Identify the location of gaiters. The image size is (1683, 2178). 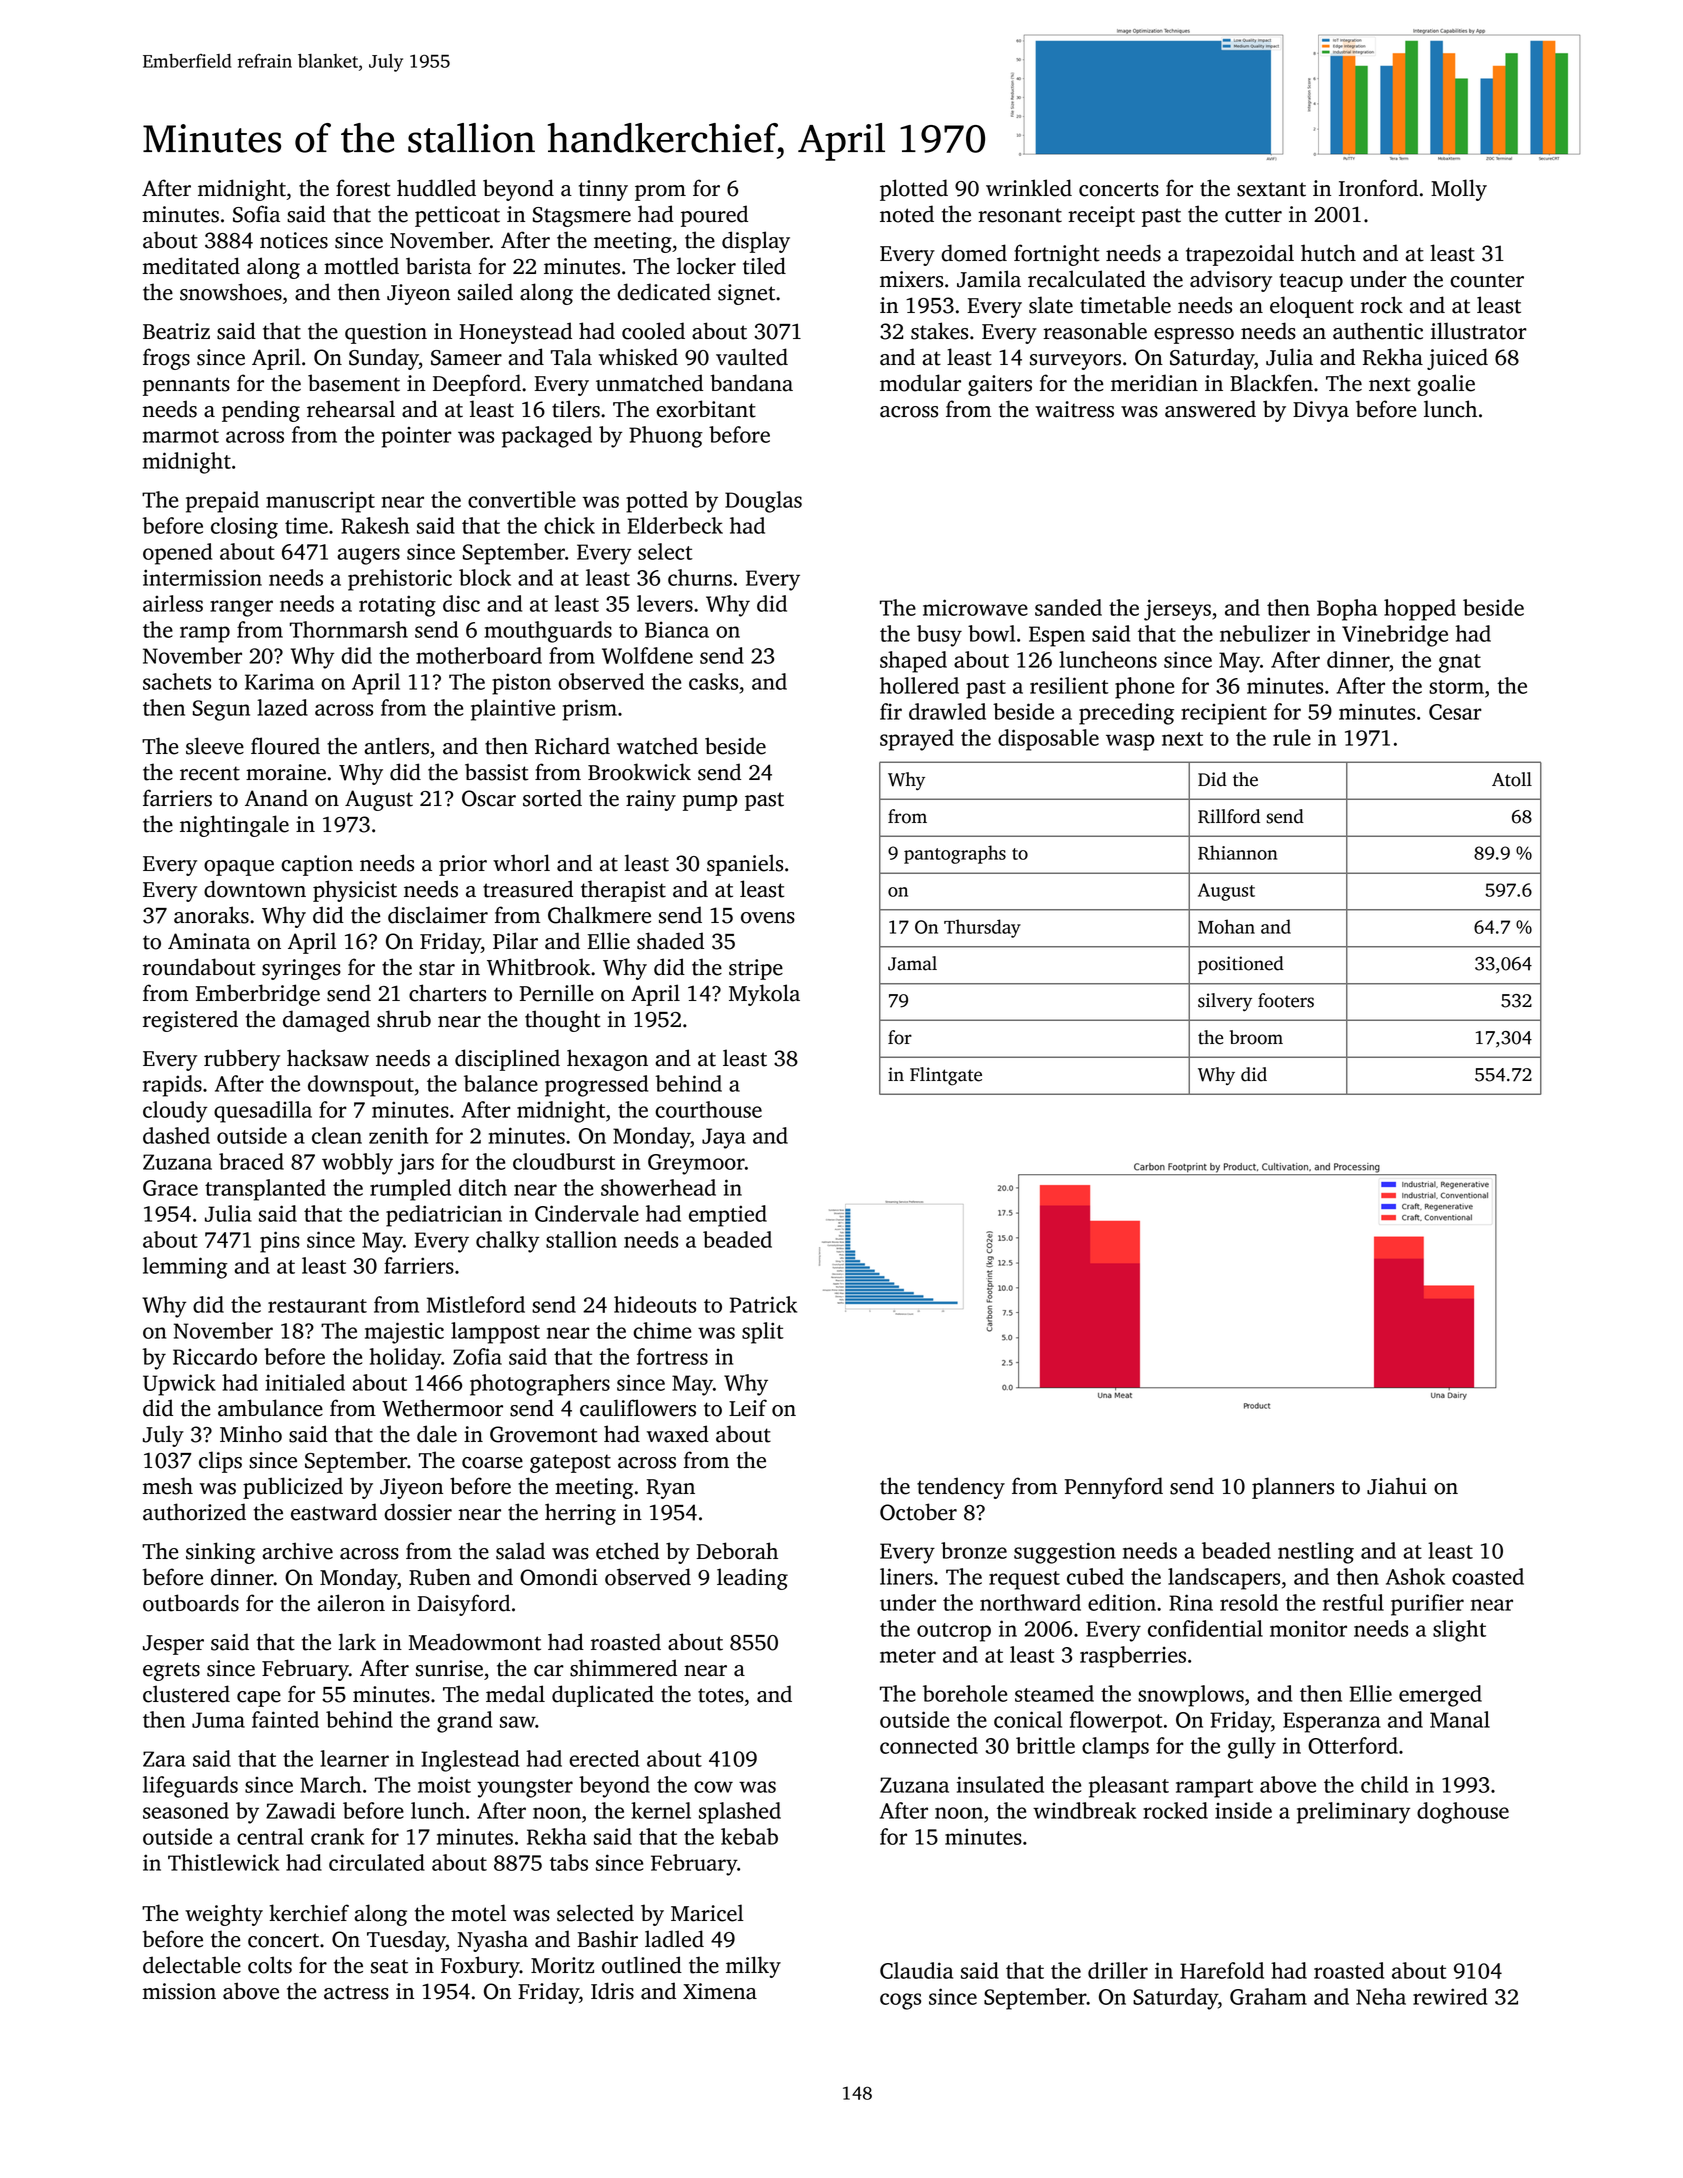
(1000, 385).
